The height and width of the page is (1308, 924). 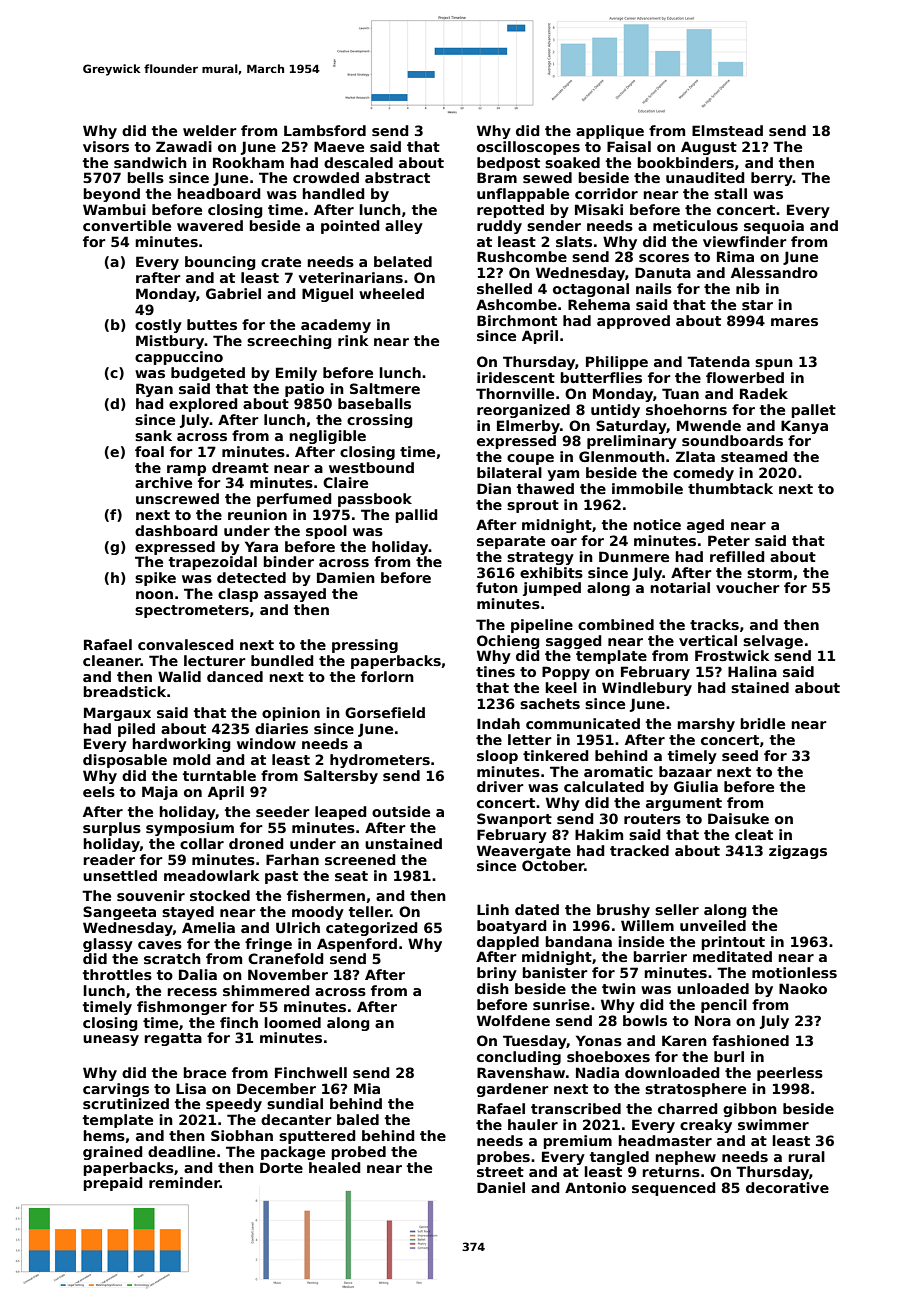 What do you see at coordinates (501, 1187) in the page?
I see `Daniel` at bounding box center [501, 1187].
